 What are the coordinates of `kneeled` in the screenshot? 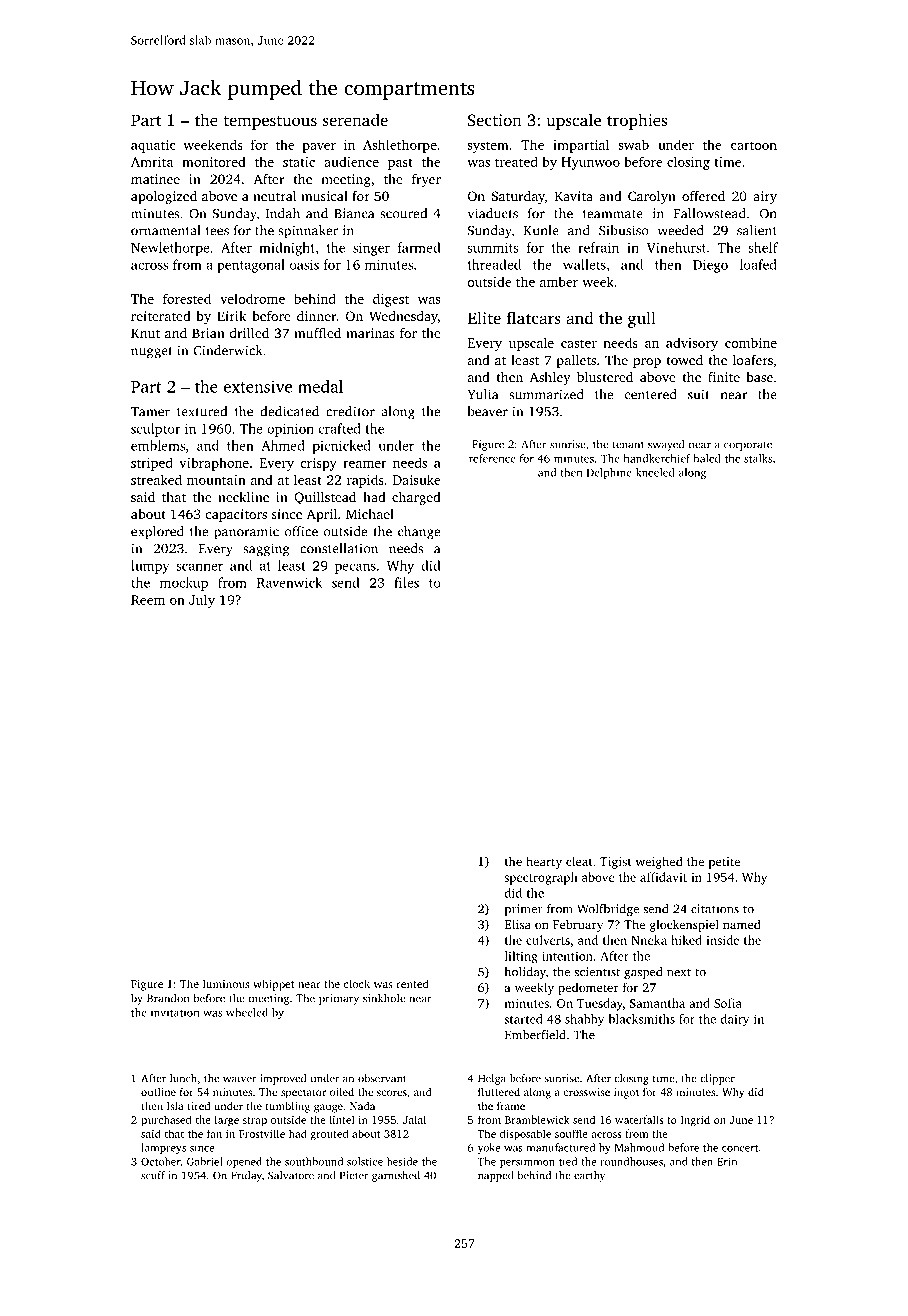 It's located at (655, 472).
